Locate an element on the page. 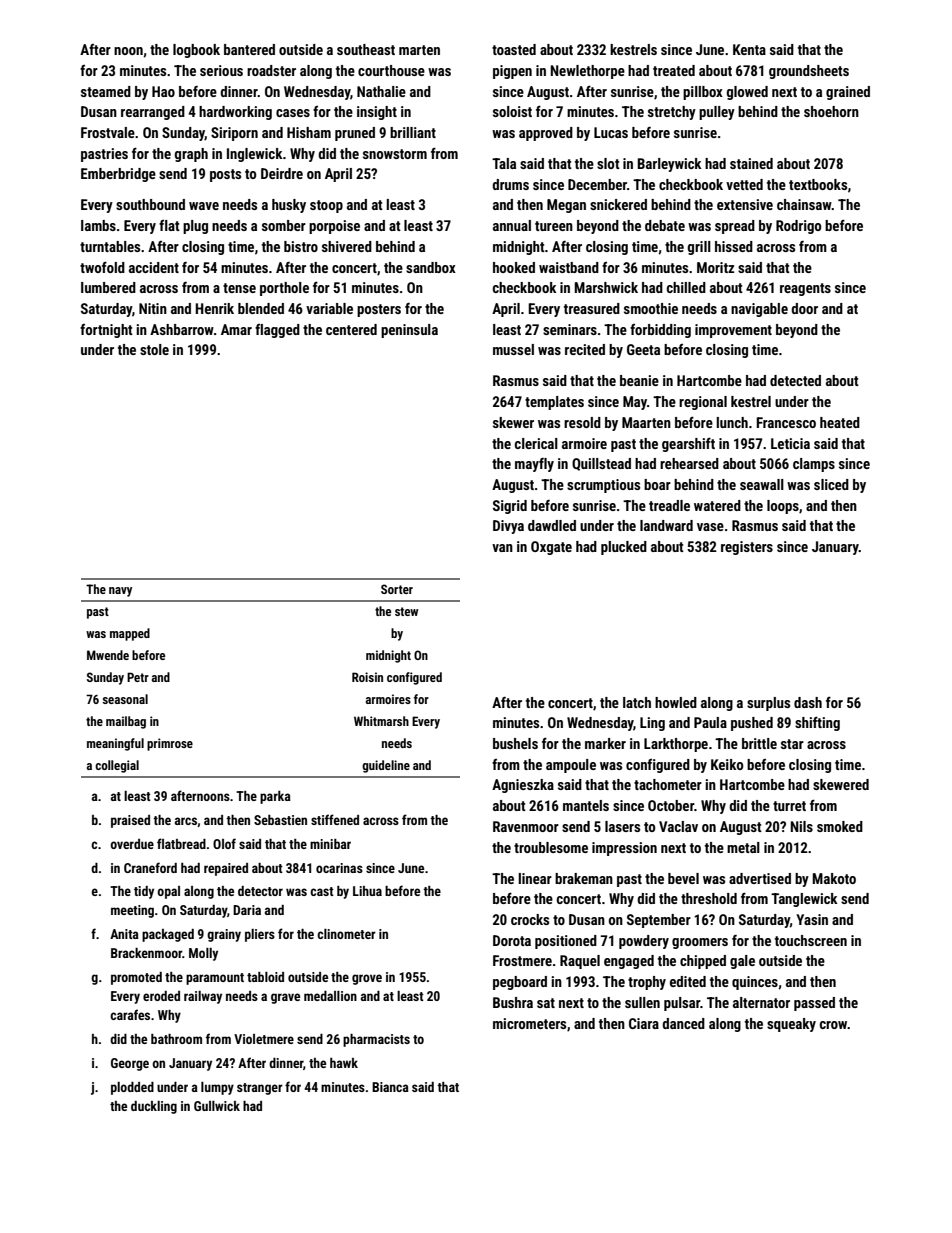 This image has width=952, height=1233. Kenta is located at coordinates (749, 49).
